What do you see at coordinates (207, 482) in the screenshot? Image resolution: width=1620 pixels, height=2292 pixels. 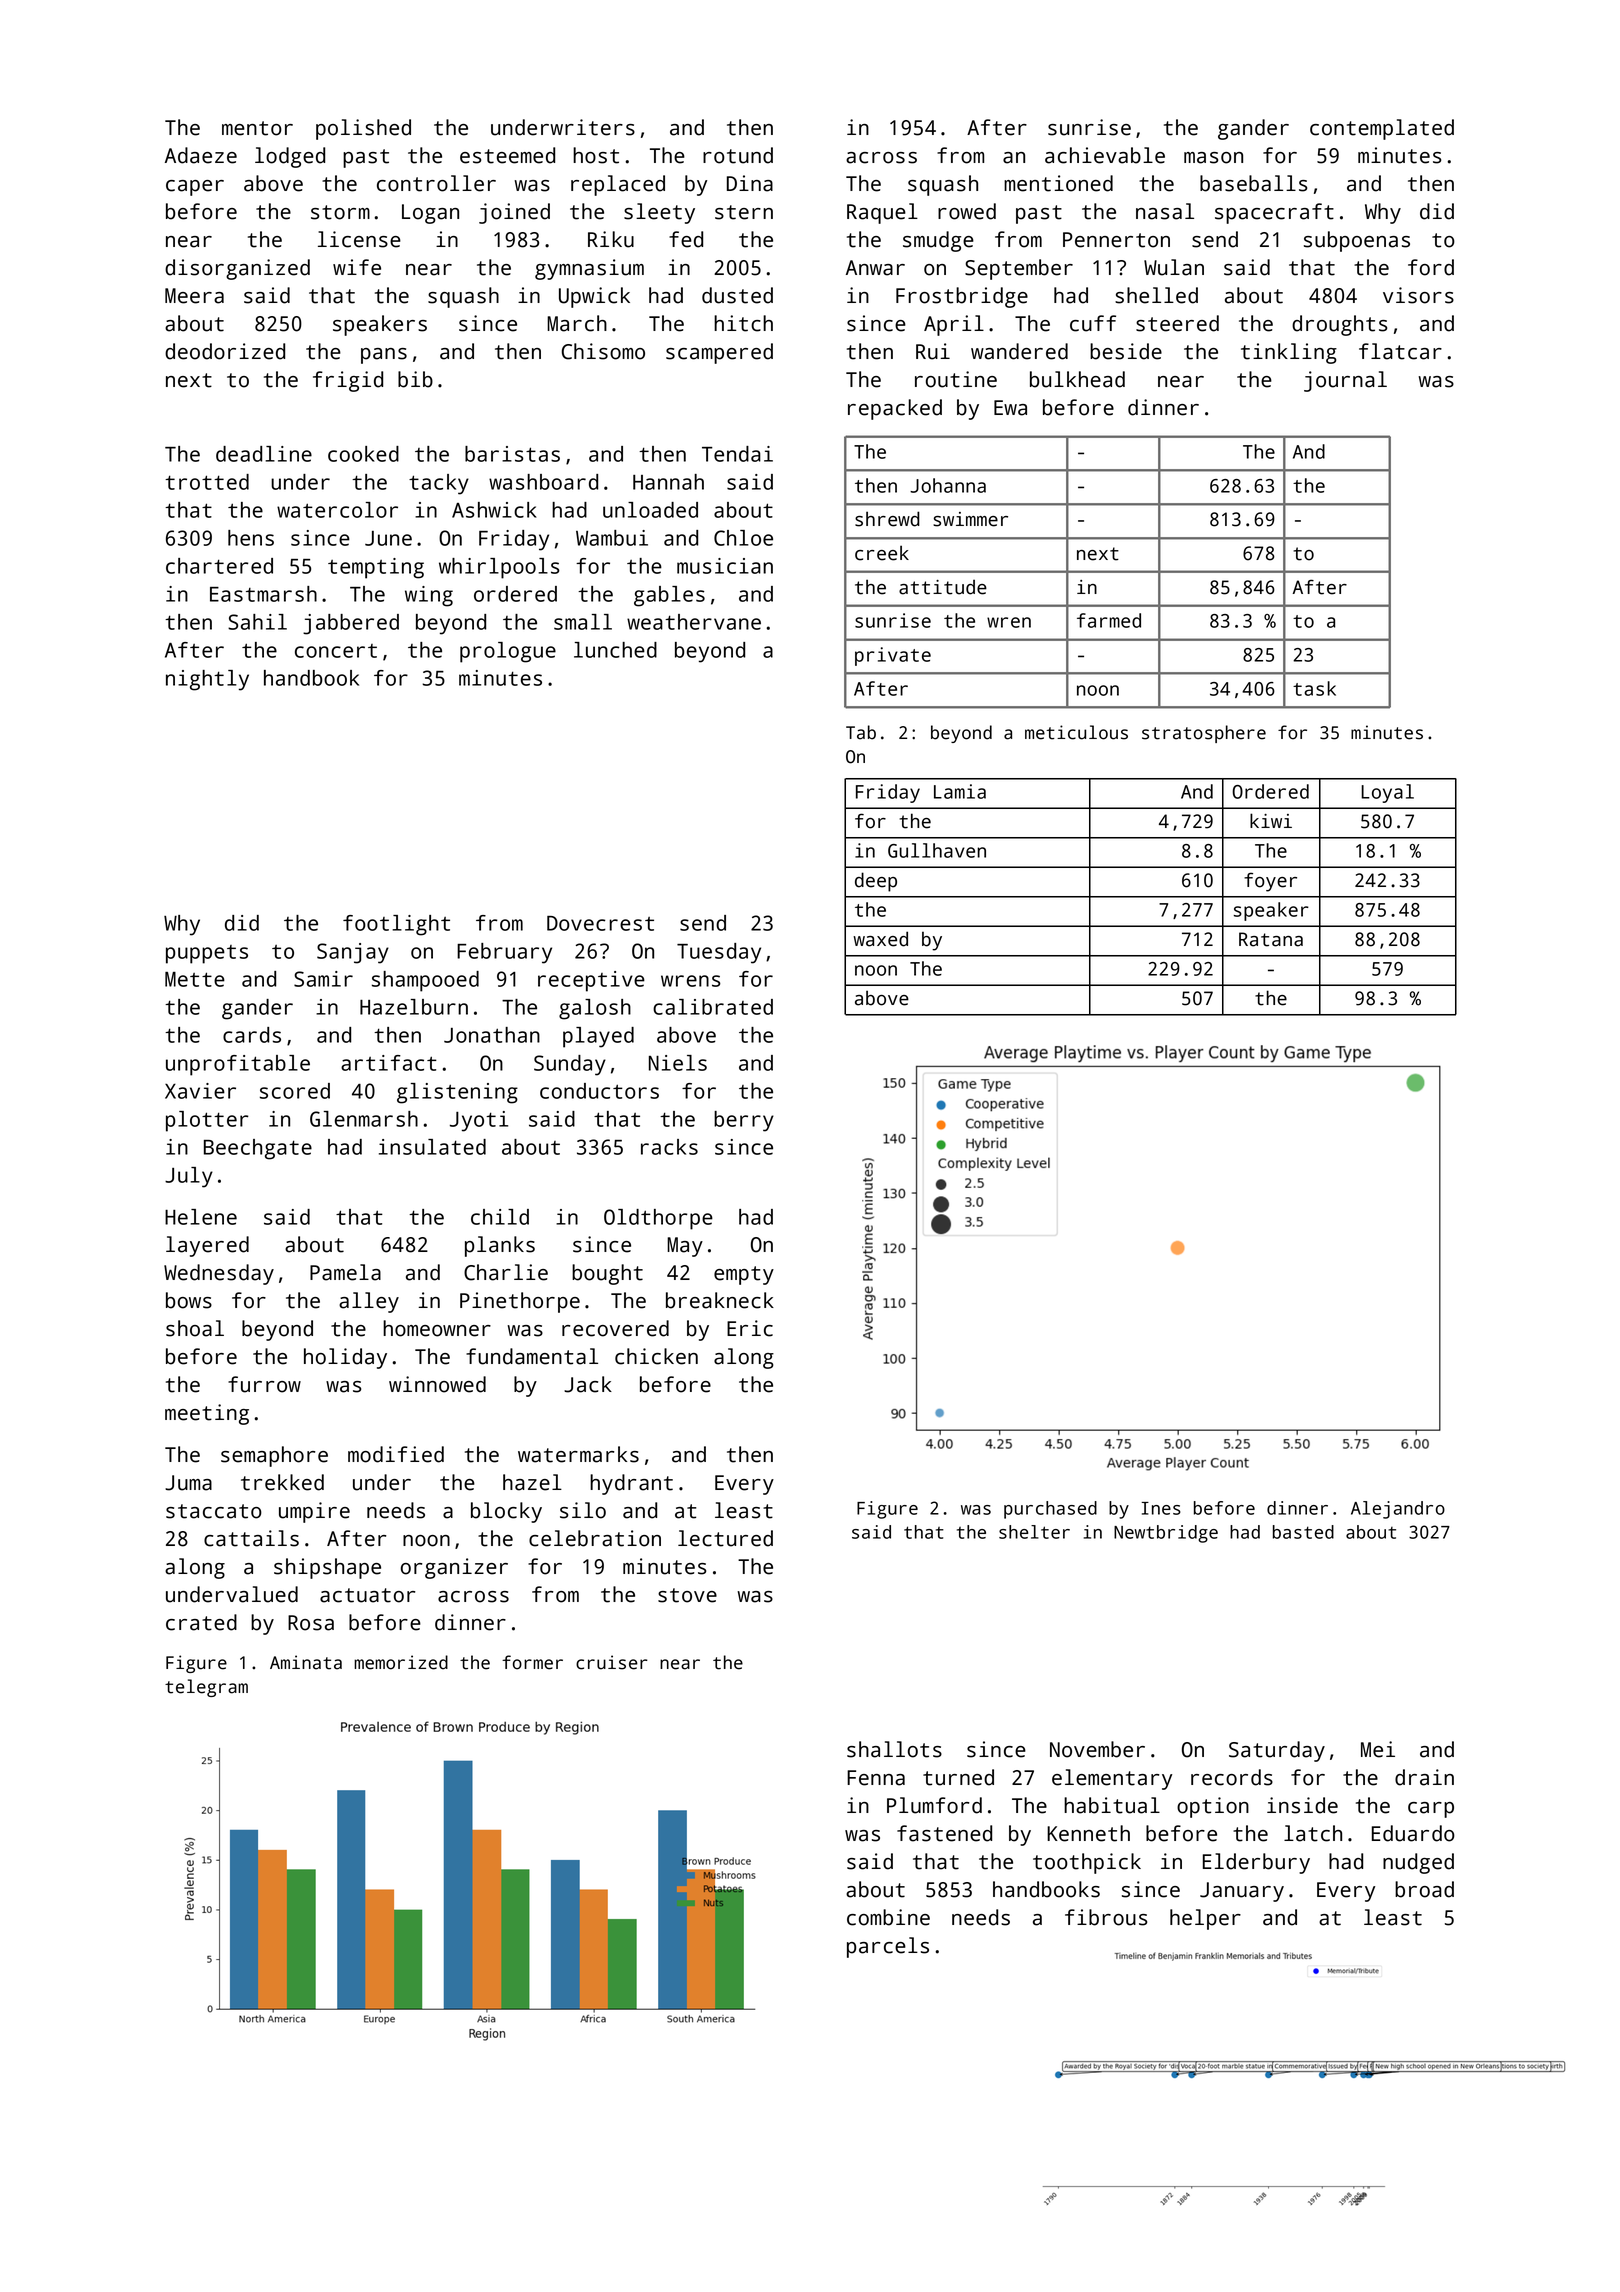 I see `trotted` at bounding box center [207, 482].
